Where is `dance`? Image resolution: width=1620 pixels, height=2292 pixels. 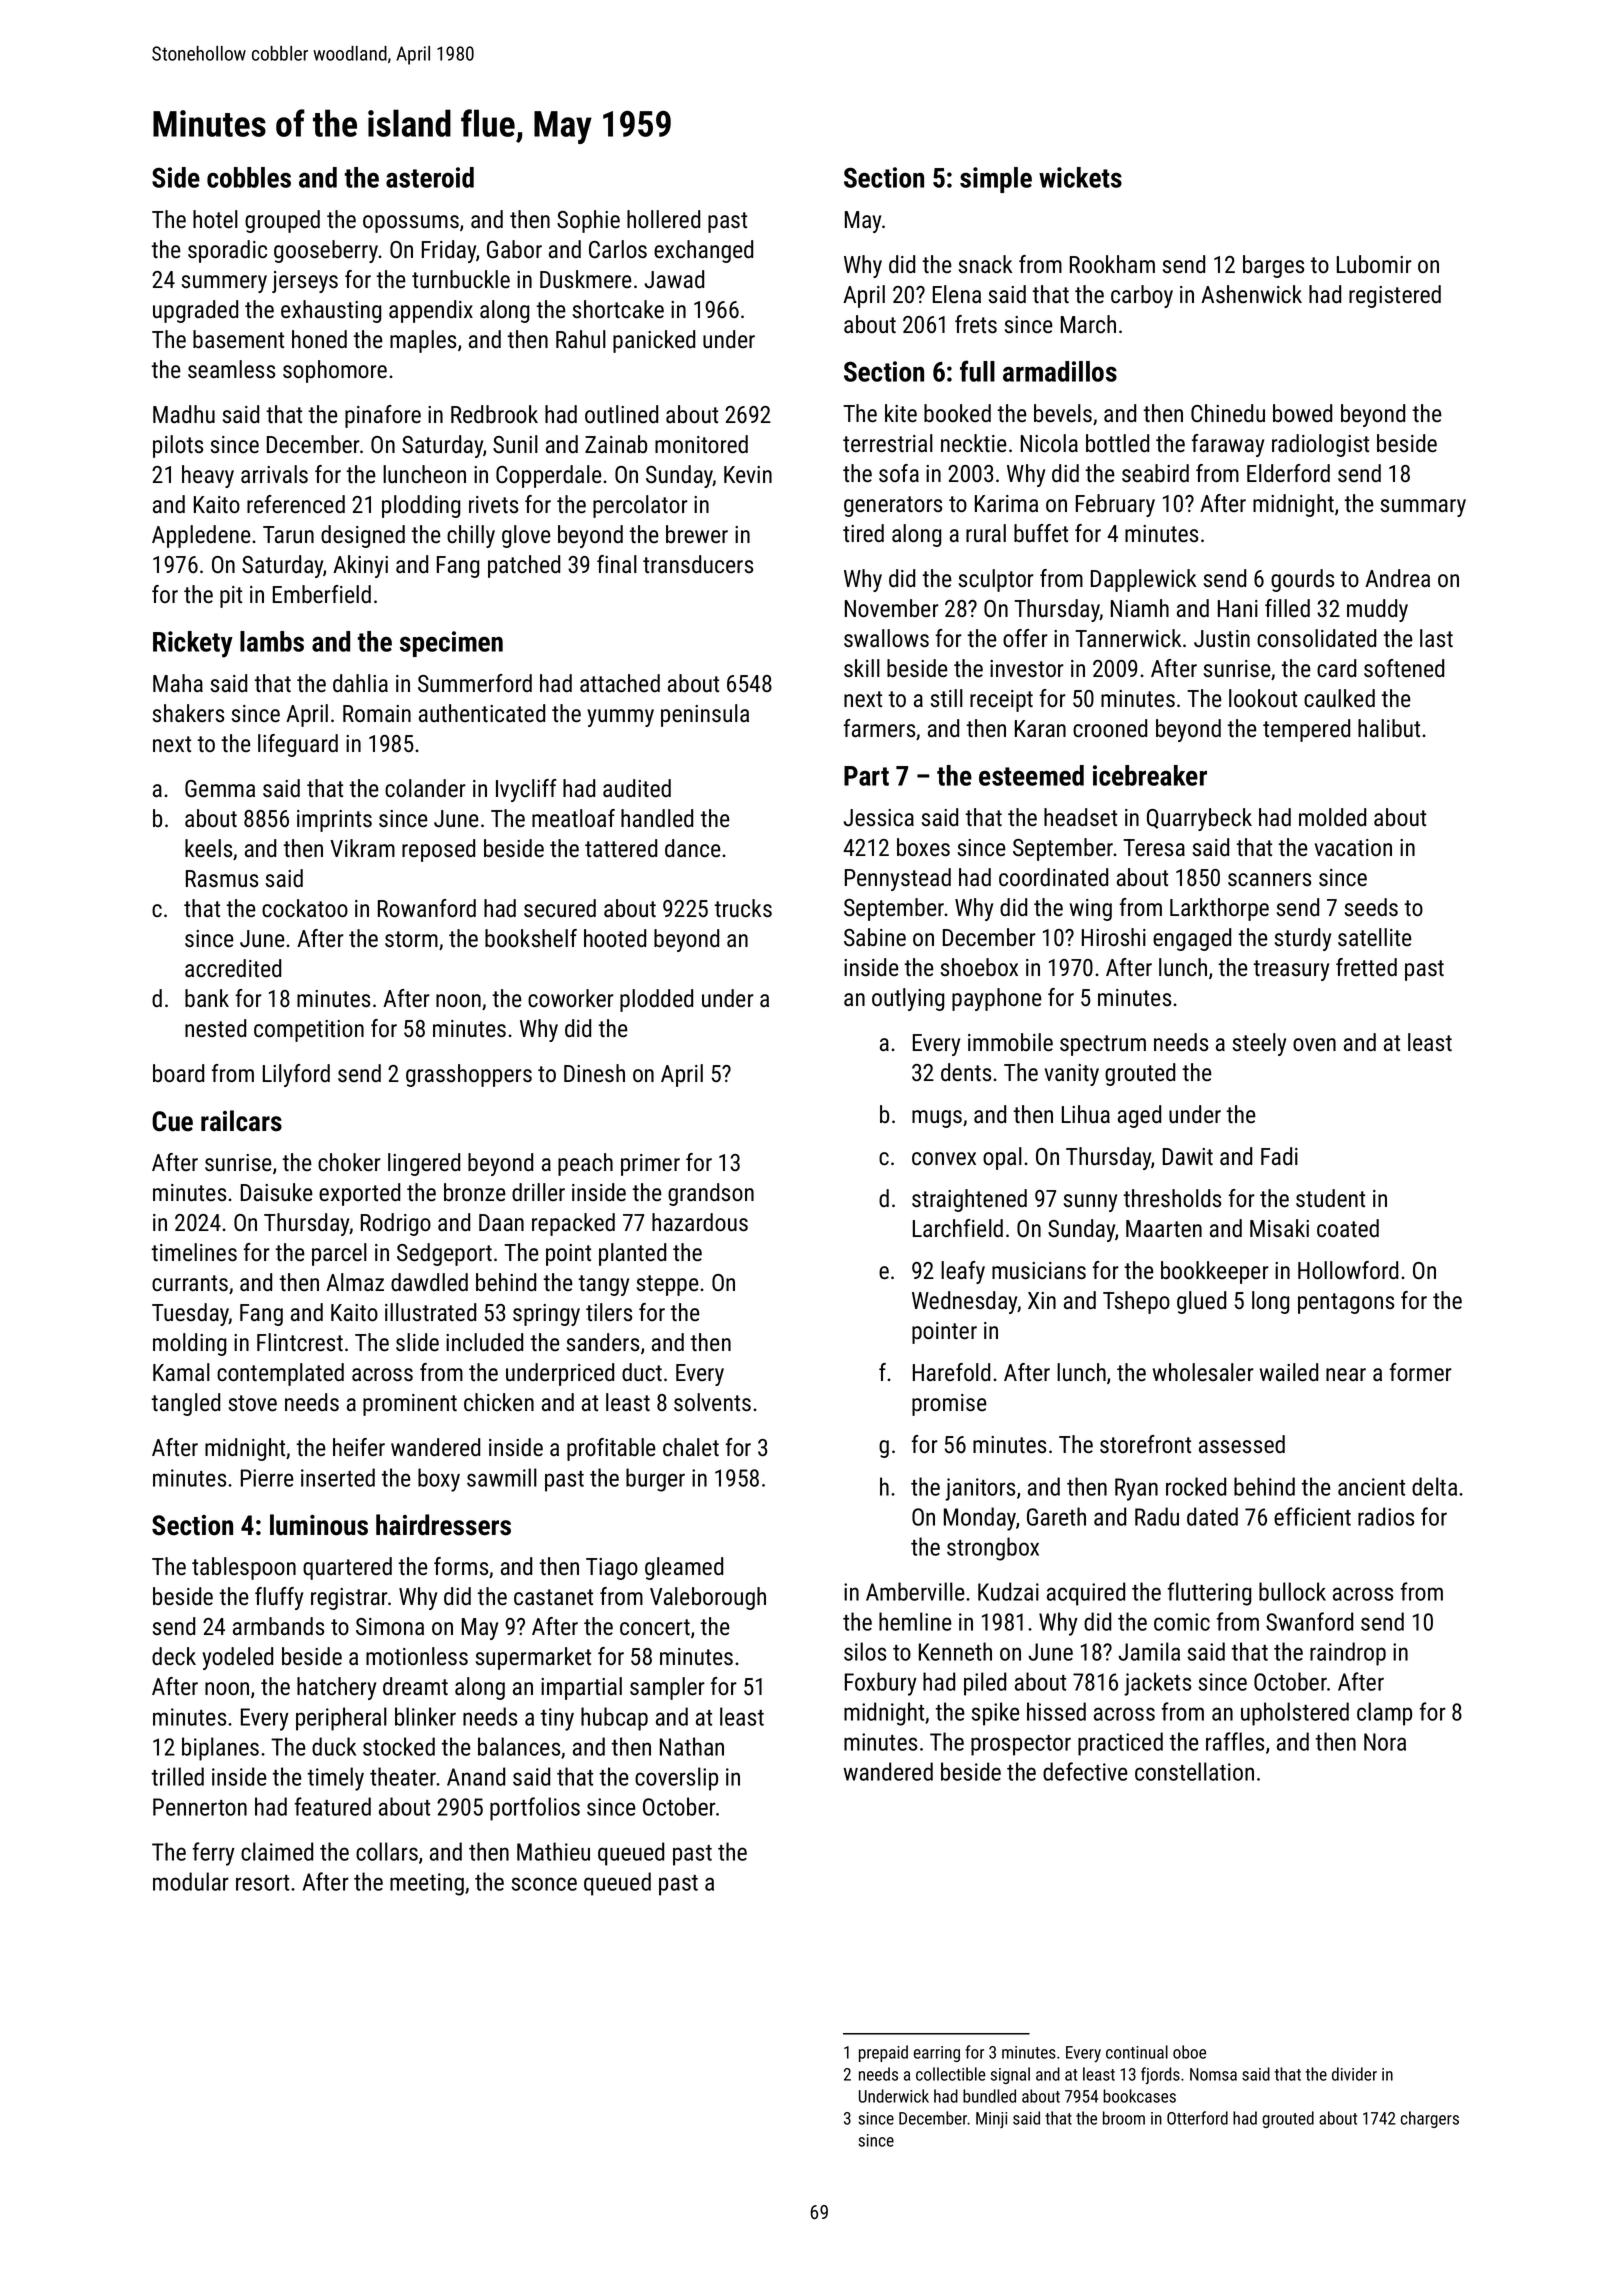
dance is located at coordinates (693, 848).
